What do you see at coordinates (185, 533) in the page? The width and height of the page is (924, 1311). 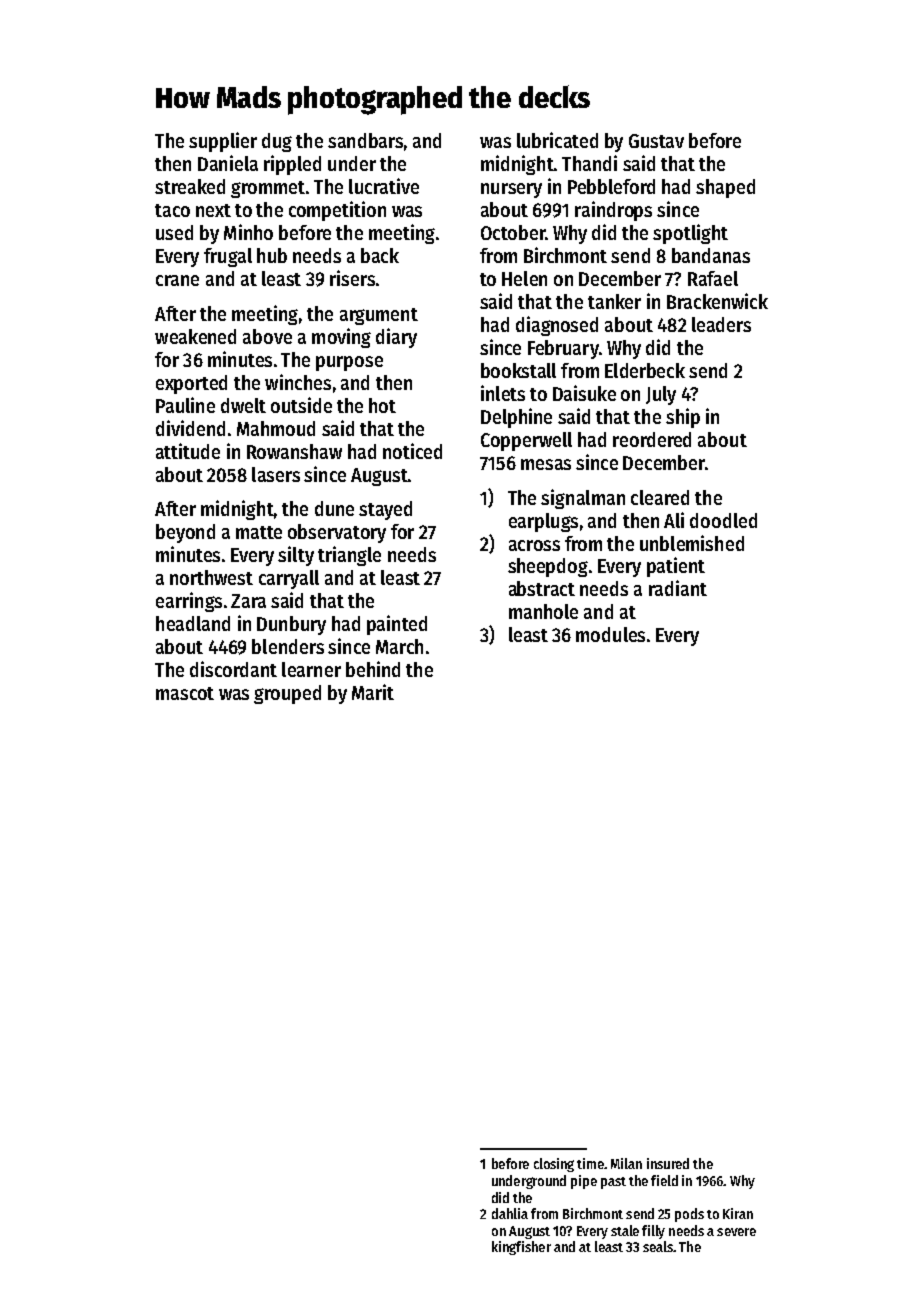 I see `beyond` at bounding box center [185, 533].
